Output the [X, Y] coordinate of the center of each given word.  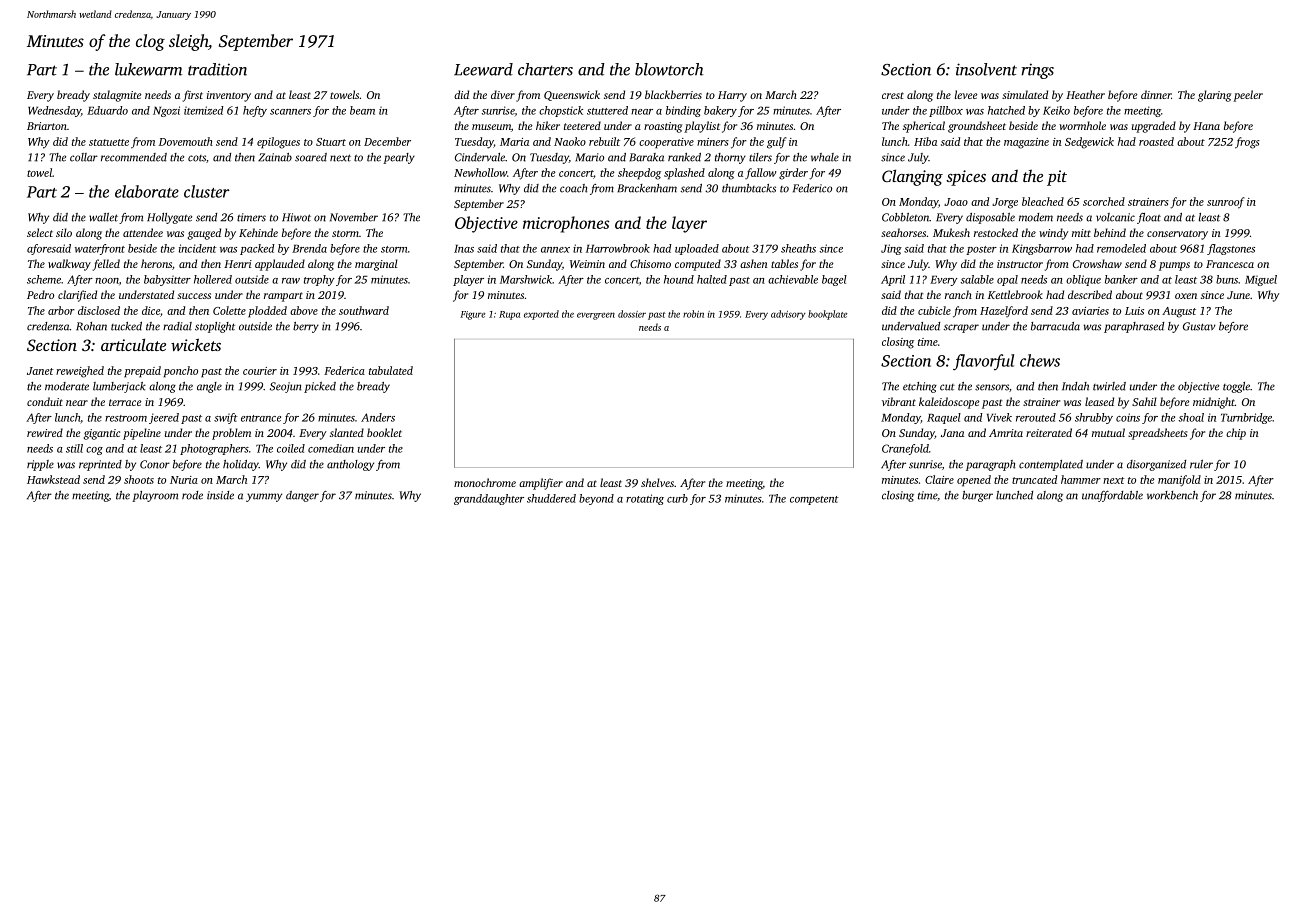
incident [198, 248]
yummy [264, 497]
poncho [181, 372]
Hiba [925, 141]
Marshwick [526, 279]
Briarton [47, 126]
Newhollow [480, 172]
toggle [1236, 387]
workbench [1172, 495]
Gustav [1199, 326]
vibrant [899, 401]
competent [814, 500]
